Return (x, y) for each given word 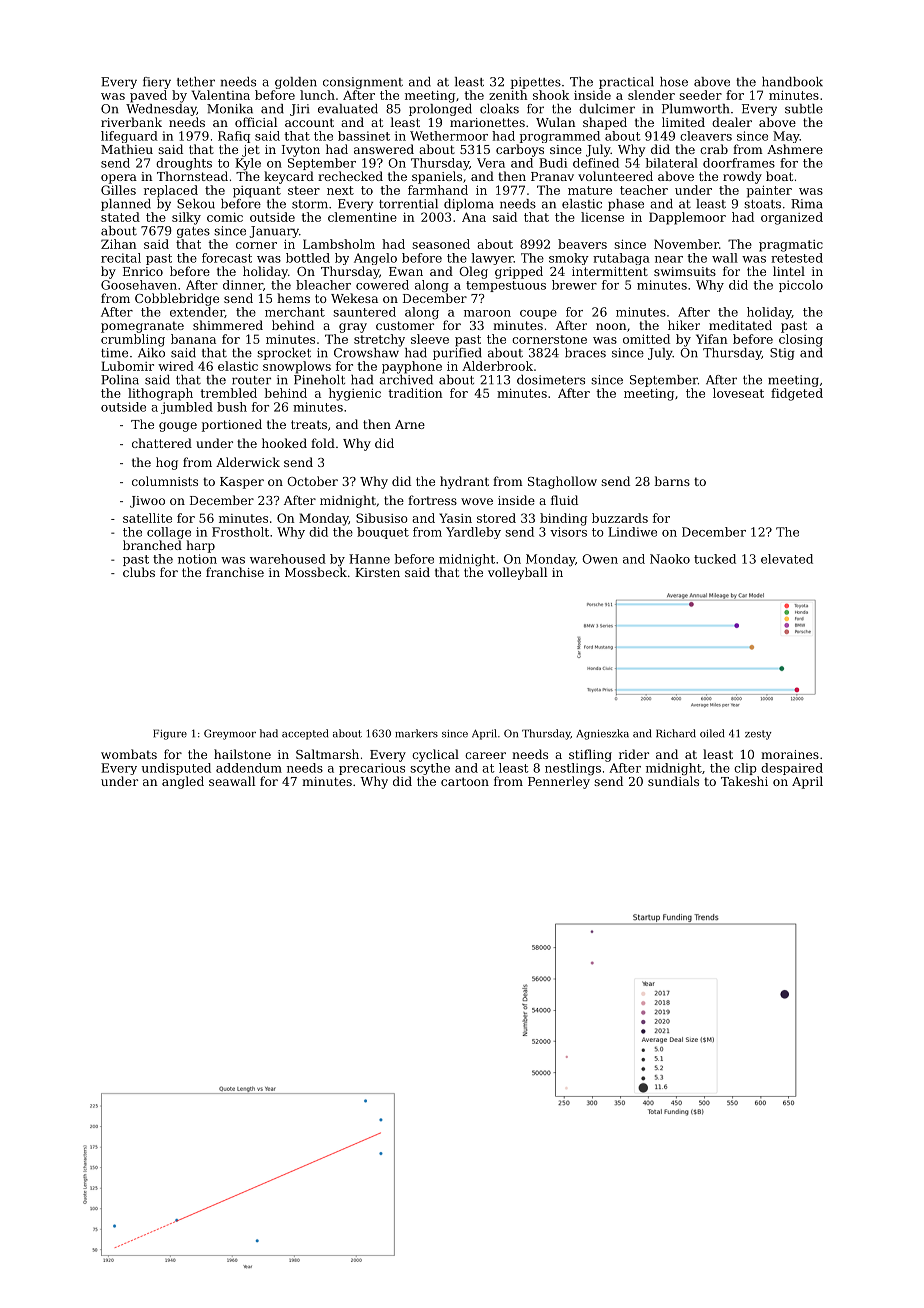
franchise (235, 572)
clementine (362, 217)
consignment (363, 83)
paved (148, 96)
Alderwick (248, 462)
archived (406, 380)
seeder (700, 95)
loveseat (738, 393)
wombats (129, 754)
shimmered (228, 325)
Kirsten (377, 572)
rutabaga (621, 259)
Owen (600, 559)
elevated (787, 559)
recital (121, 258)
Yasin (455, 518)
